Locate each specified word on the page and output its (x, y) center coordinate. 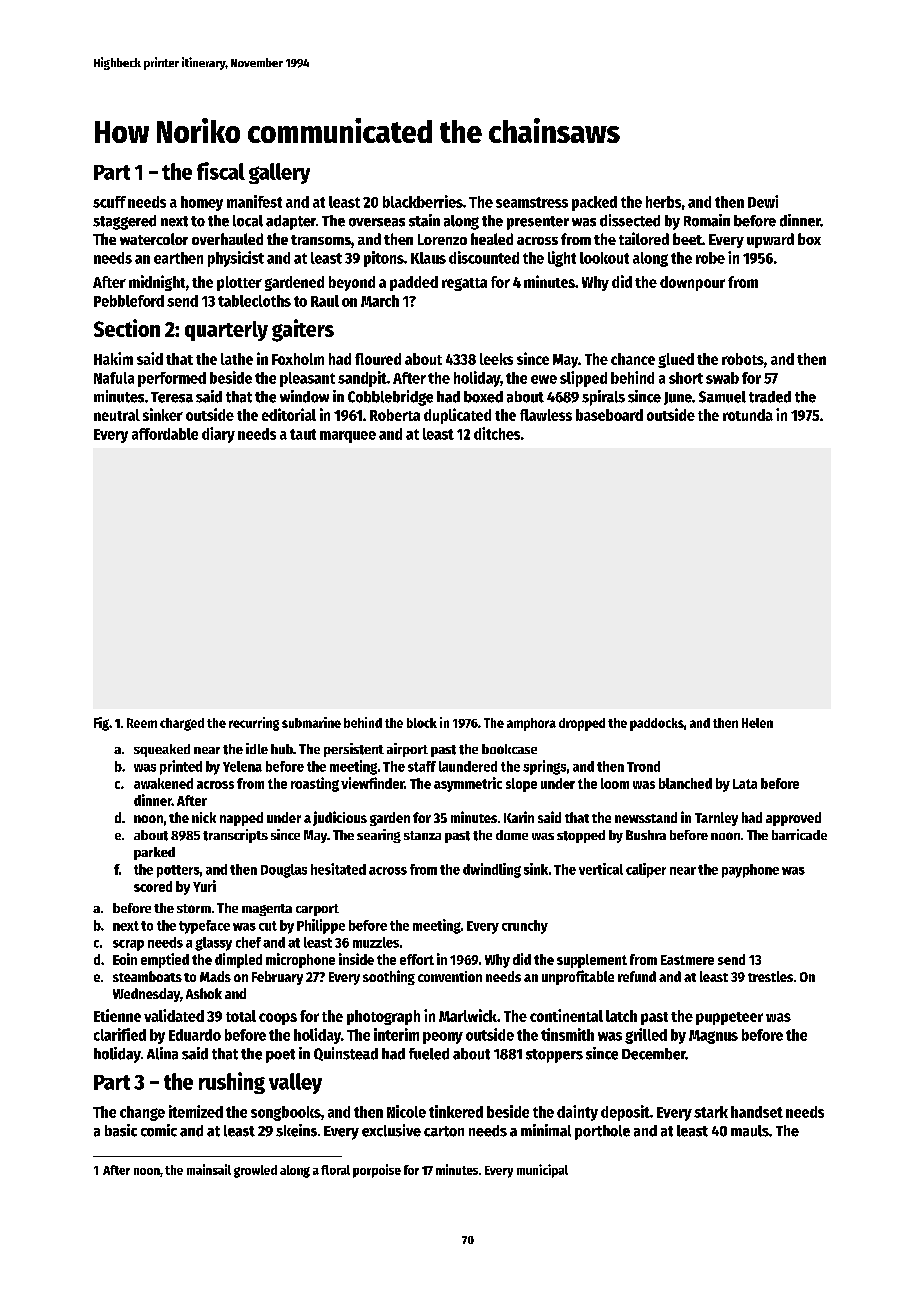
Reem (142, 723)
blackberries (423, 201)
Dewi (763, 201)
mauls (750, 1131)
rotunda (748, 415)
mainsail (209, 1169)
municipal (542, 1171)
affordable (165, 434)
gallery (279, 173)
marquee (348, 437)
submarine (311, 722)
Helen (757, 723)
